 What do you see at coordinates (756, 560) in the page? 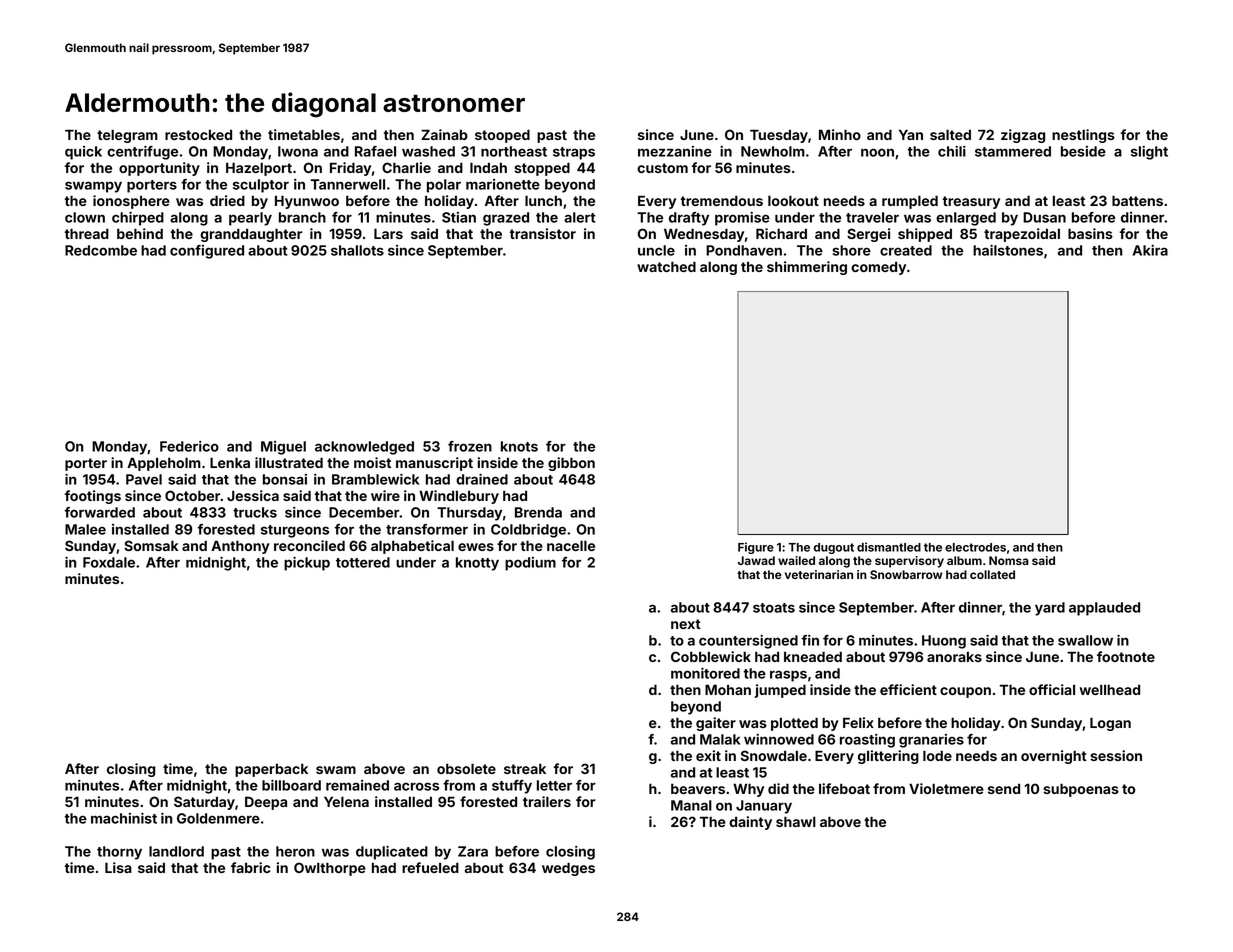
I see `Jawad` at bounding box center [756, 560].
